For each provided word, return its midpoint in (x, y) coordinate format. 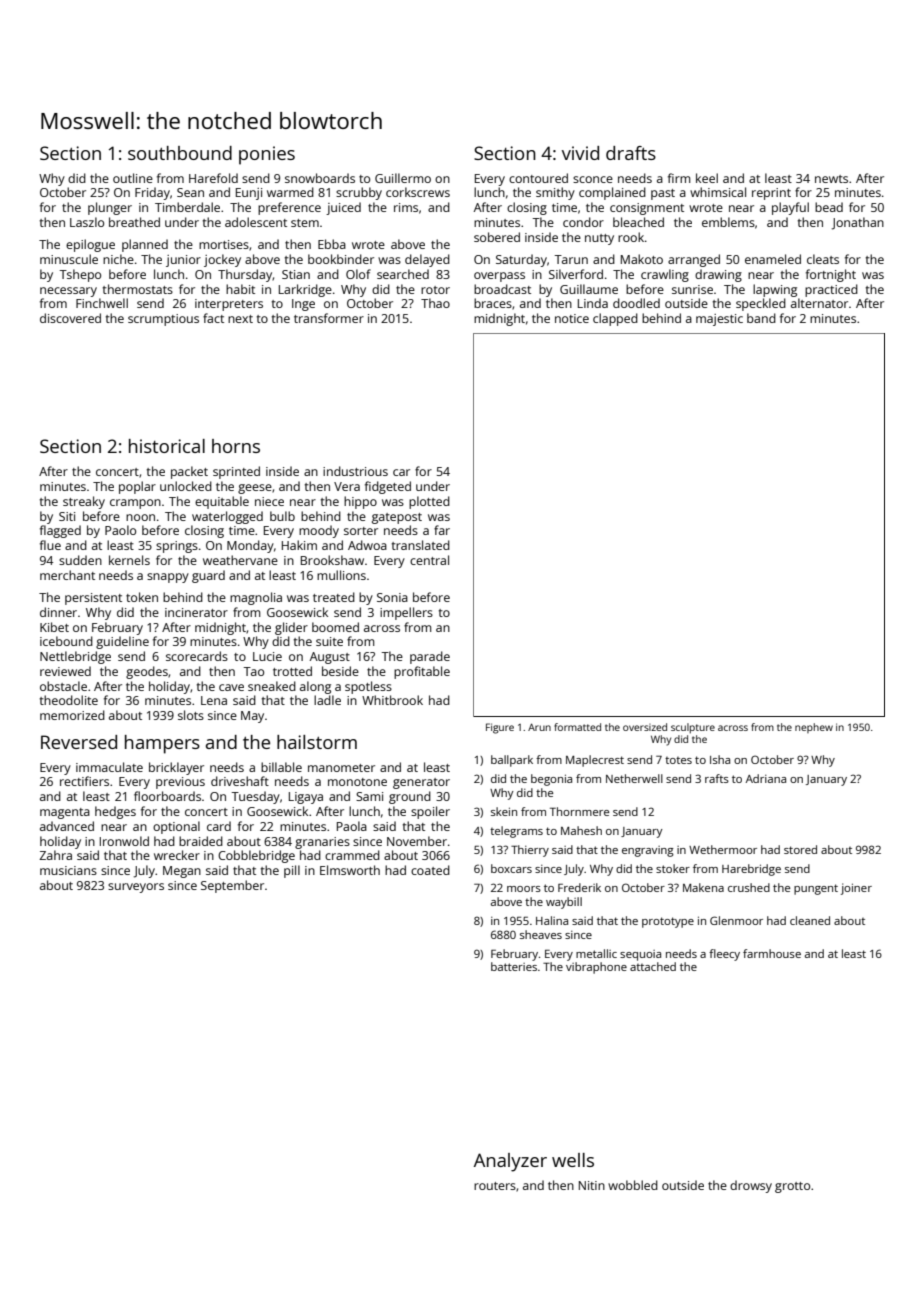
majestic (719, 320)
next (240, 319)
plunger (110, 208)
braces (493, 303)
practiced (831, 290)
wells (573, 1160)
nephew (814, 728)
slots (191, 715)
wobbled (633, 1185)
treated (334, 597)
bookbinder (341, 259)
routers (495, 1186)
